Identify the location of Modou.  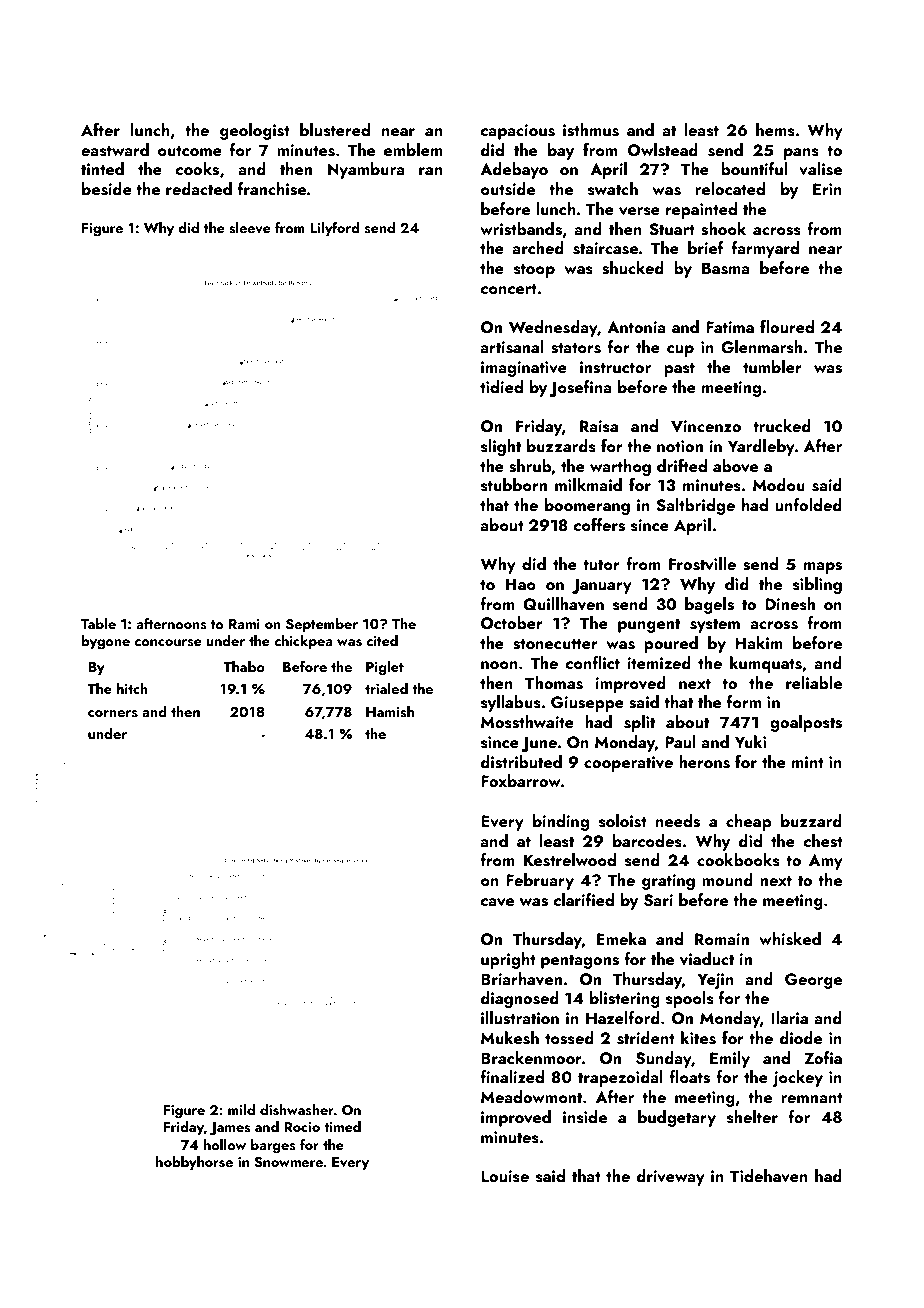
(779, 484).
